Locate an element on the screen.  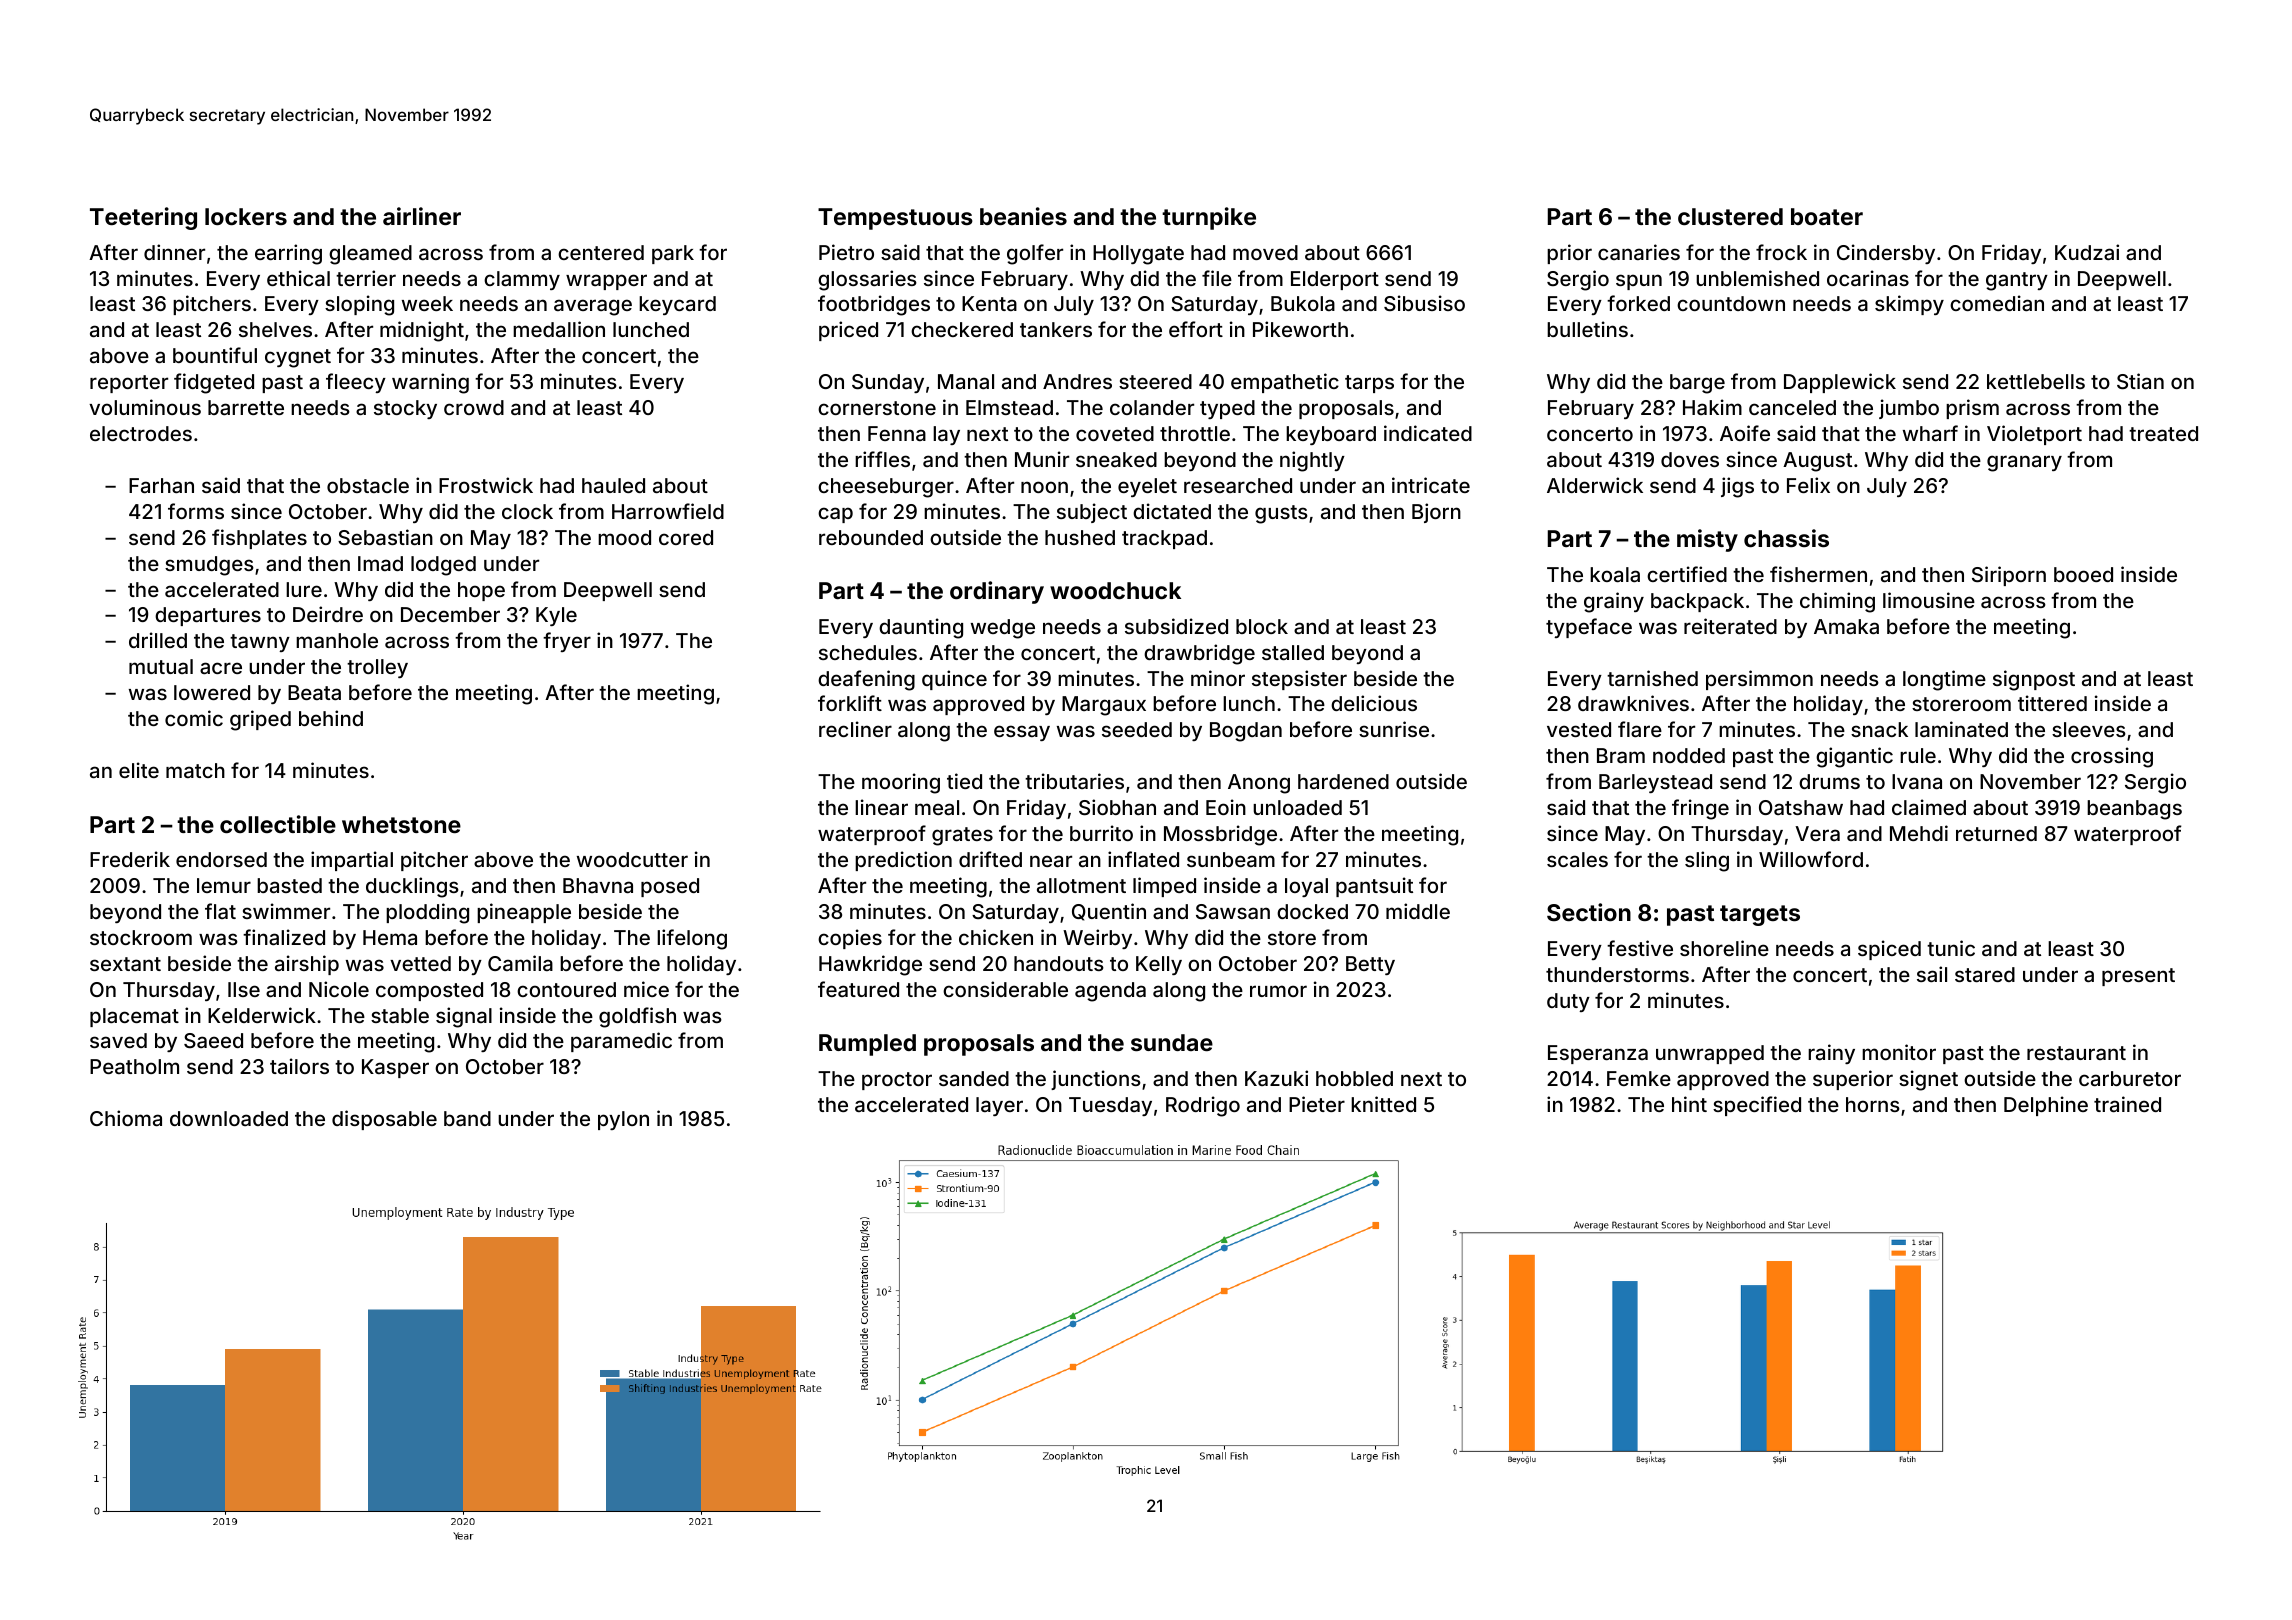
limousine is located at coordinates (1929, 600).
